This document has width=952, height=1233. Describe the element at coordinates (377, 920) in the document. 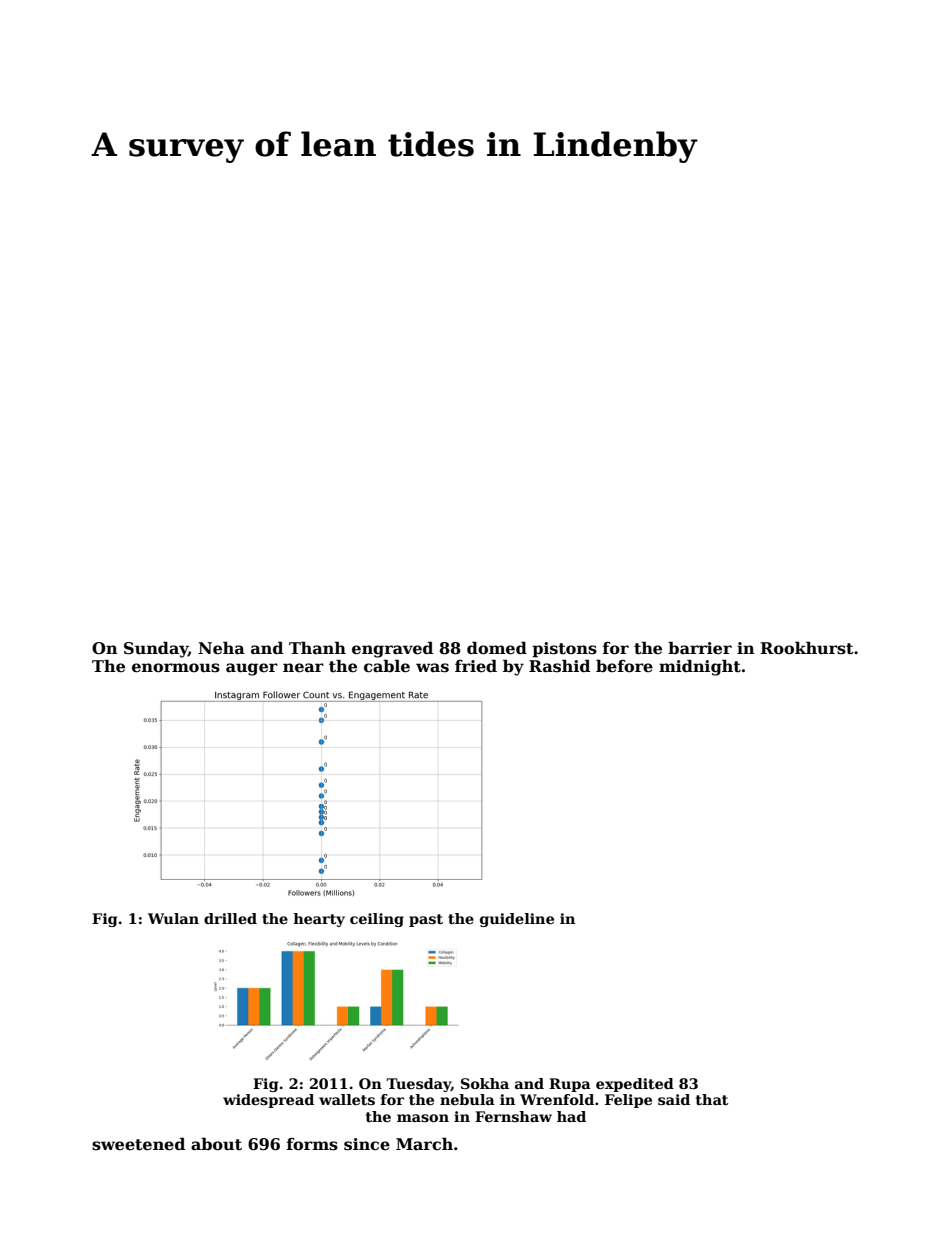

I see `ceiling` at that location.
